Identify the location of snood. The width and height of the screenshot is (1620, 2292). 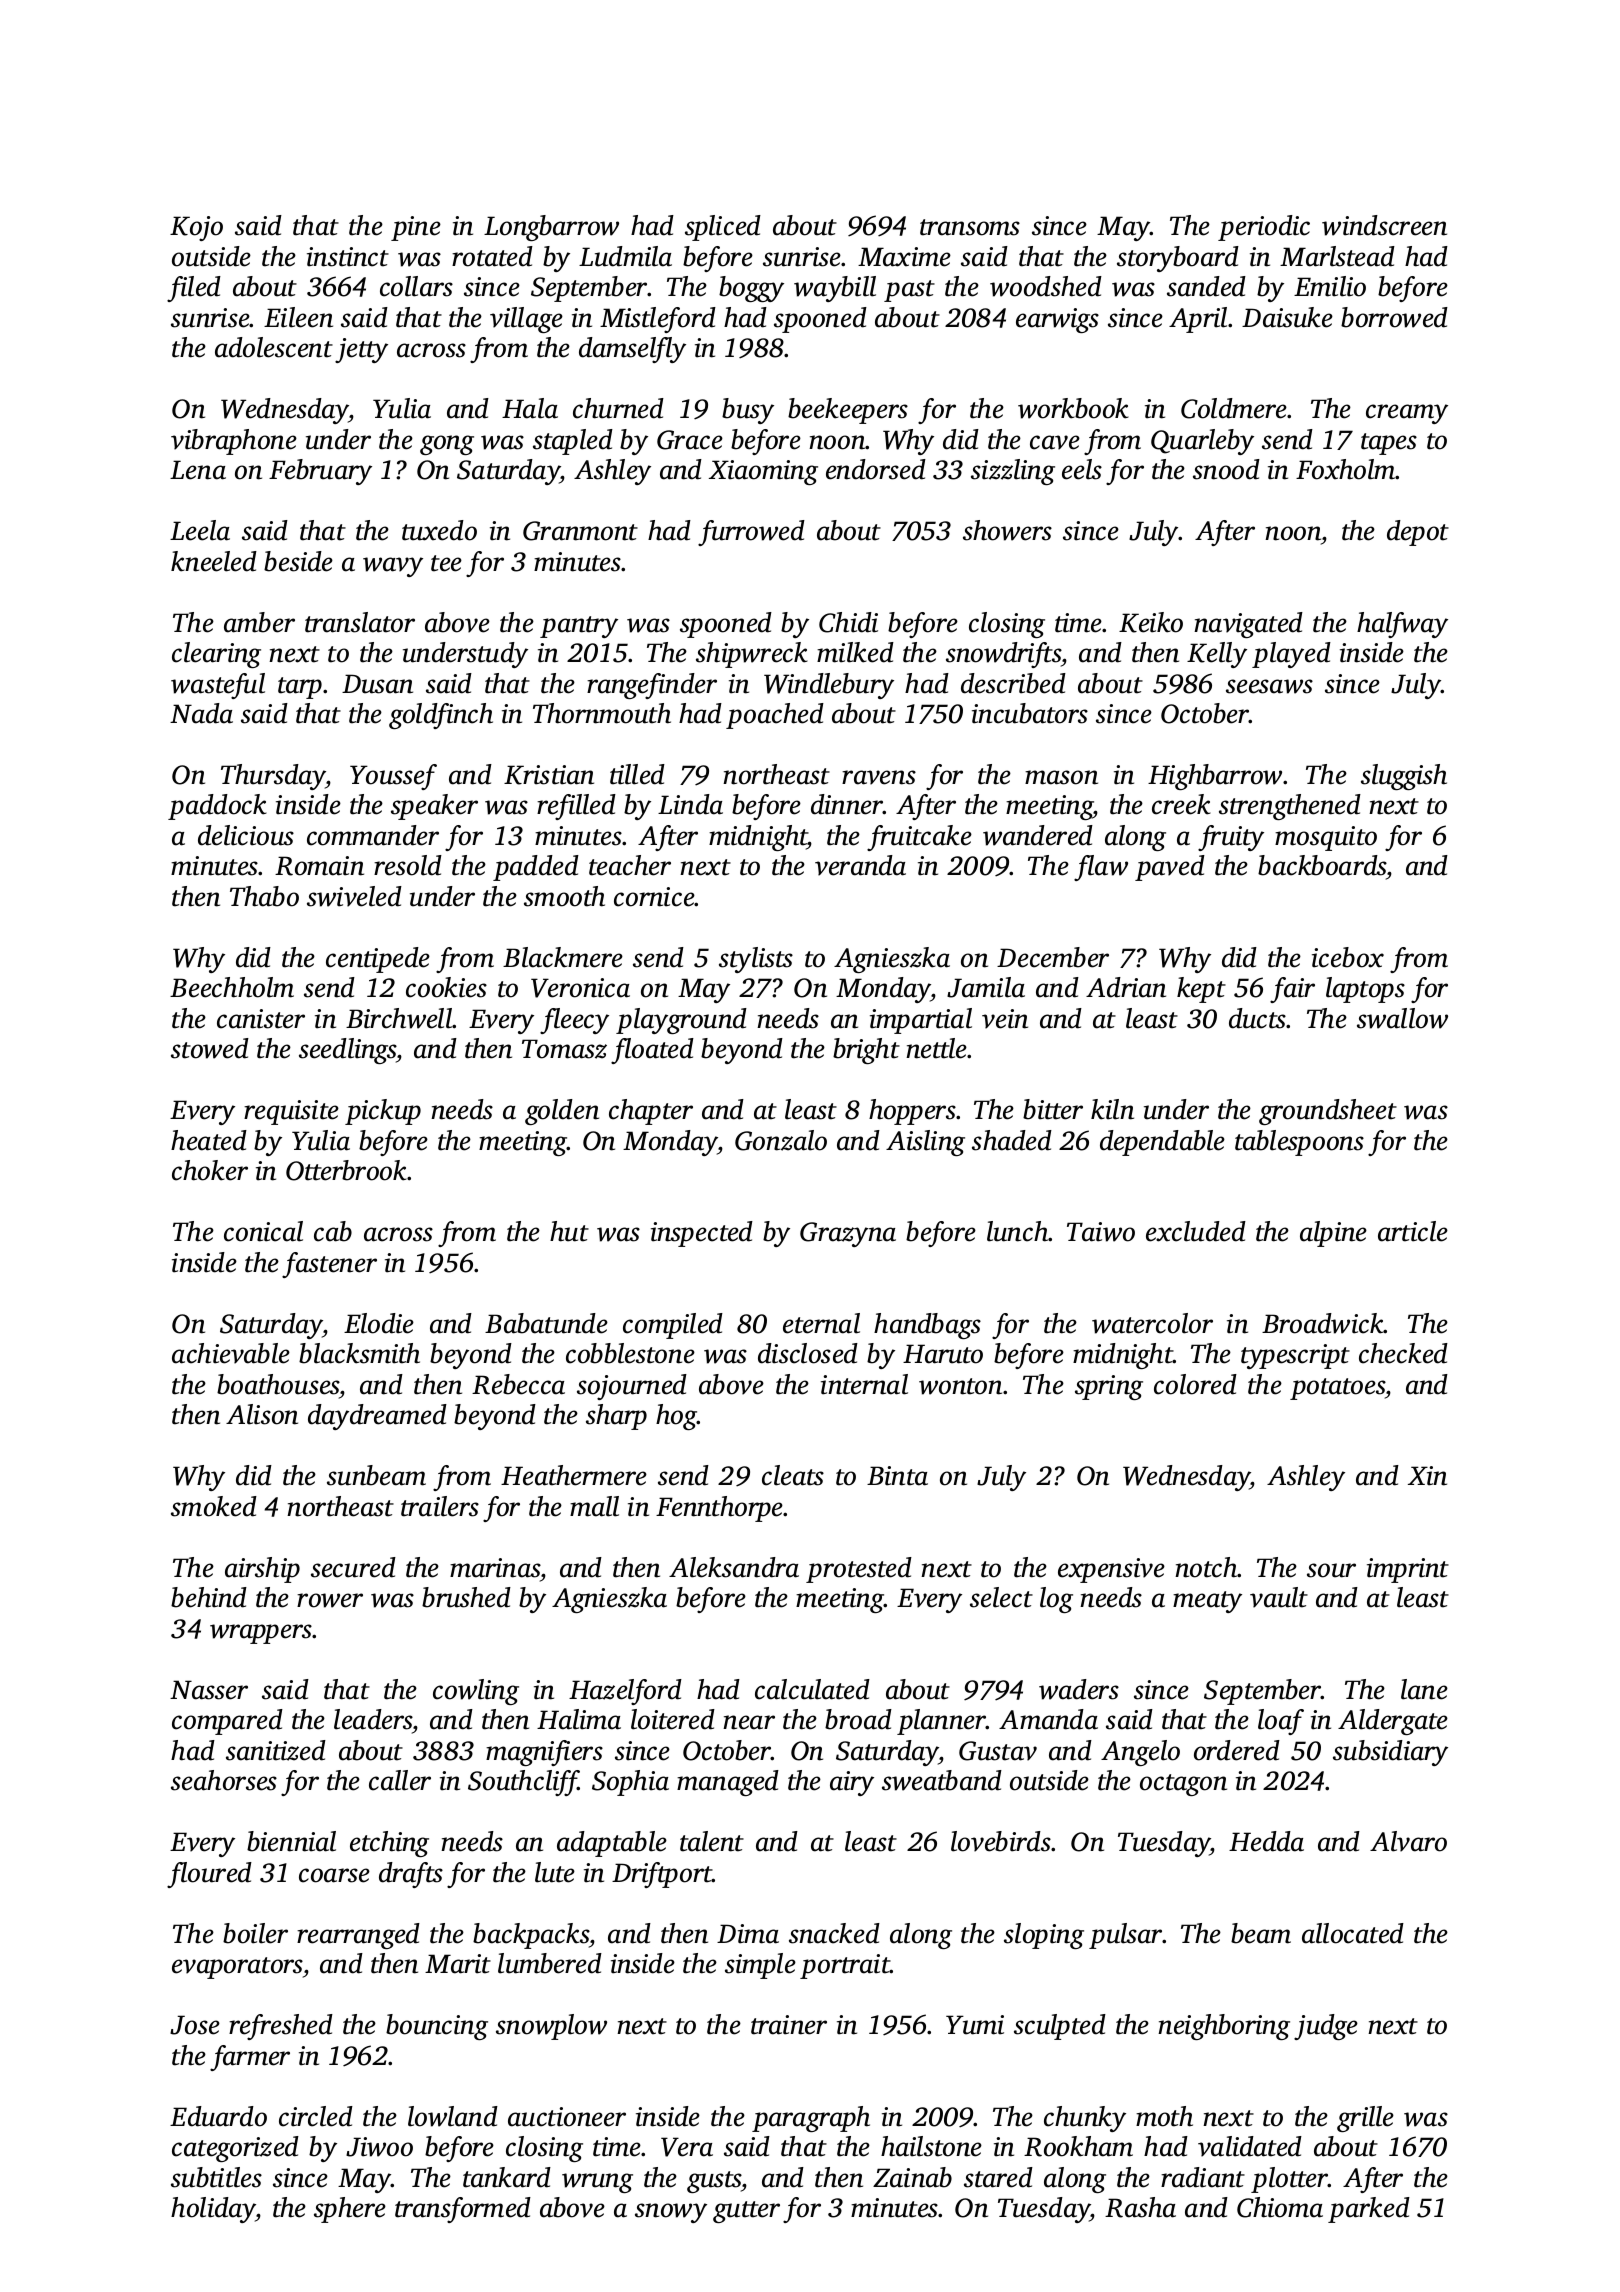
(1226, 469).
